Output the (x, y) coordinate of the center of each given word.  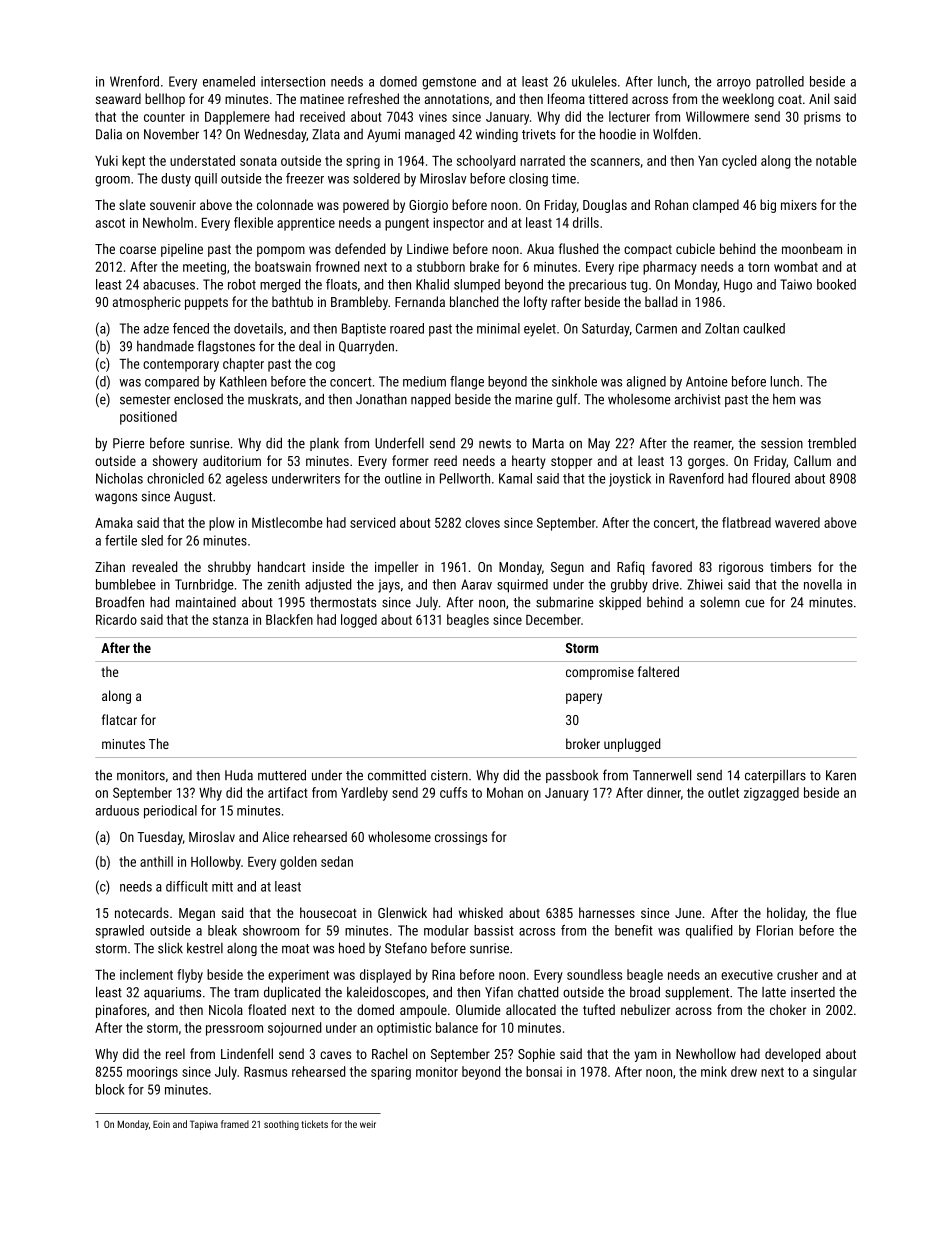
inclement (146, 974)
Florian (775, 930)
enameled (229, 81)
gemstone (449, 83)
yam (646, 1056)
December (553, 619)
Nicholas (119, 478)
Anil (819, 98)
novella (823, 584)
